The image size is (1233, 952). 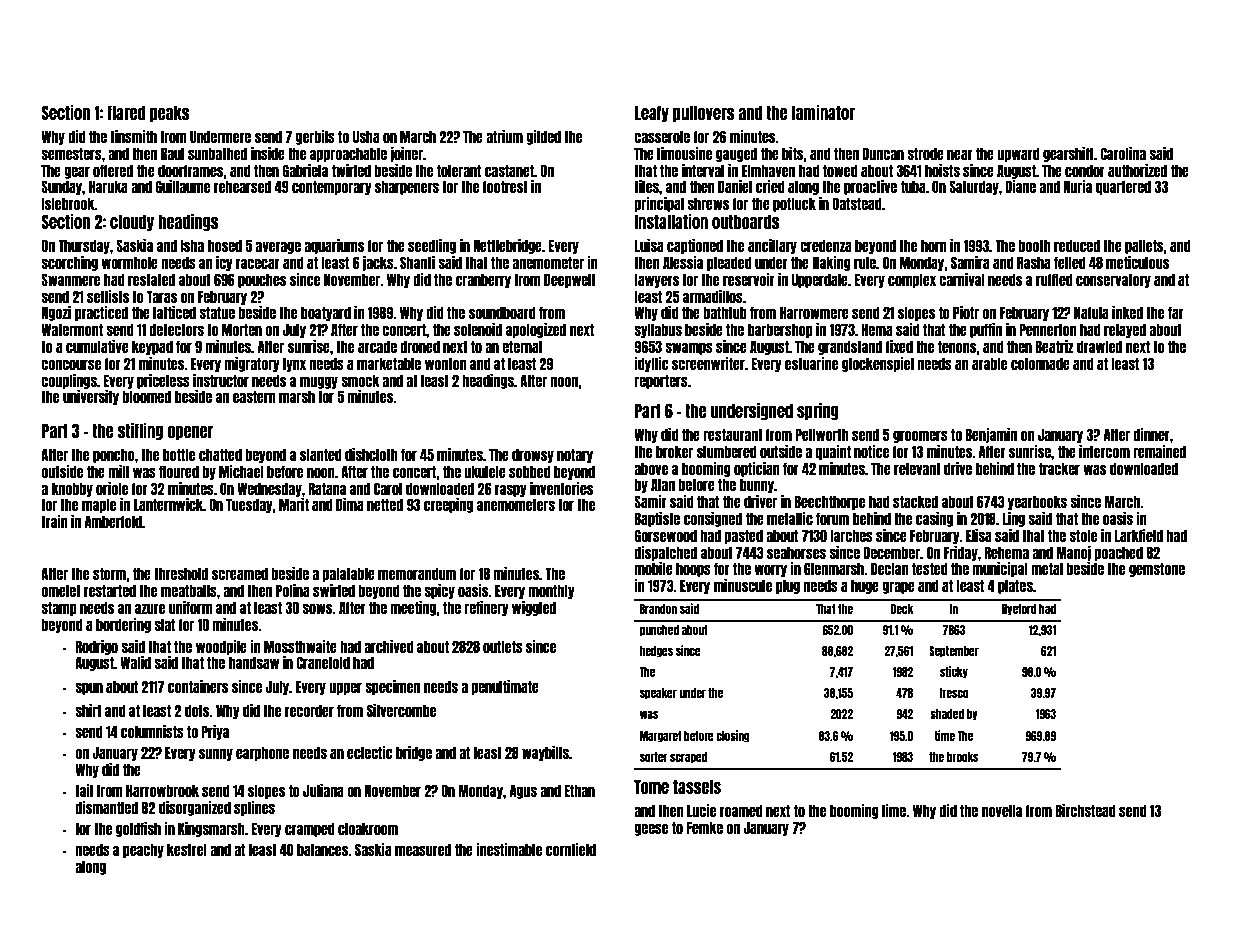 What do you see at coordinates (300, 646) in the image?
I see `Mossthwaite` at bounding box center [300, 646].
